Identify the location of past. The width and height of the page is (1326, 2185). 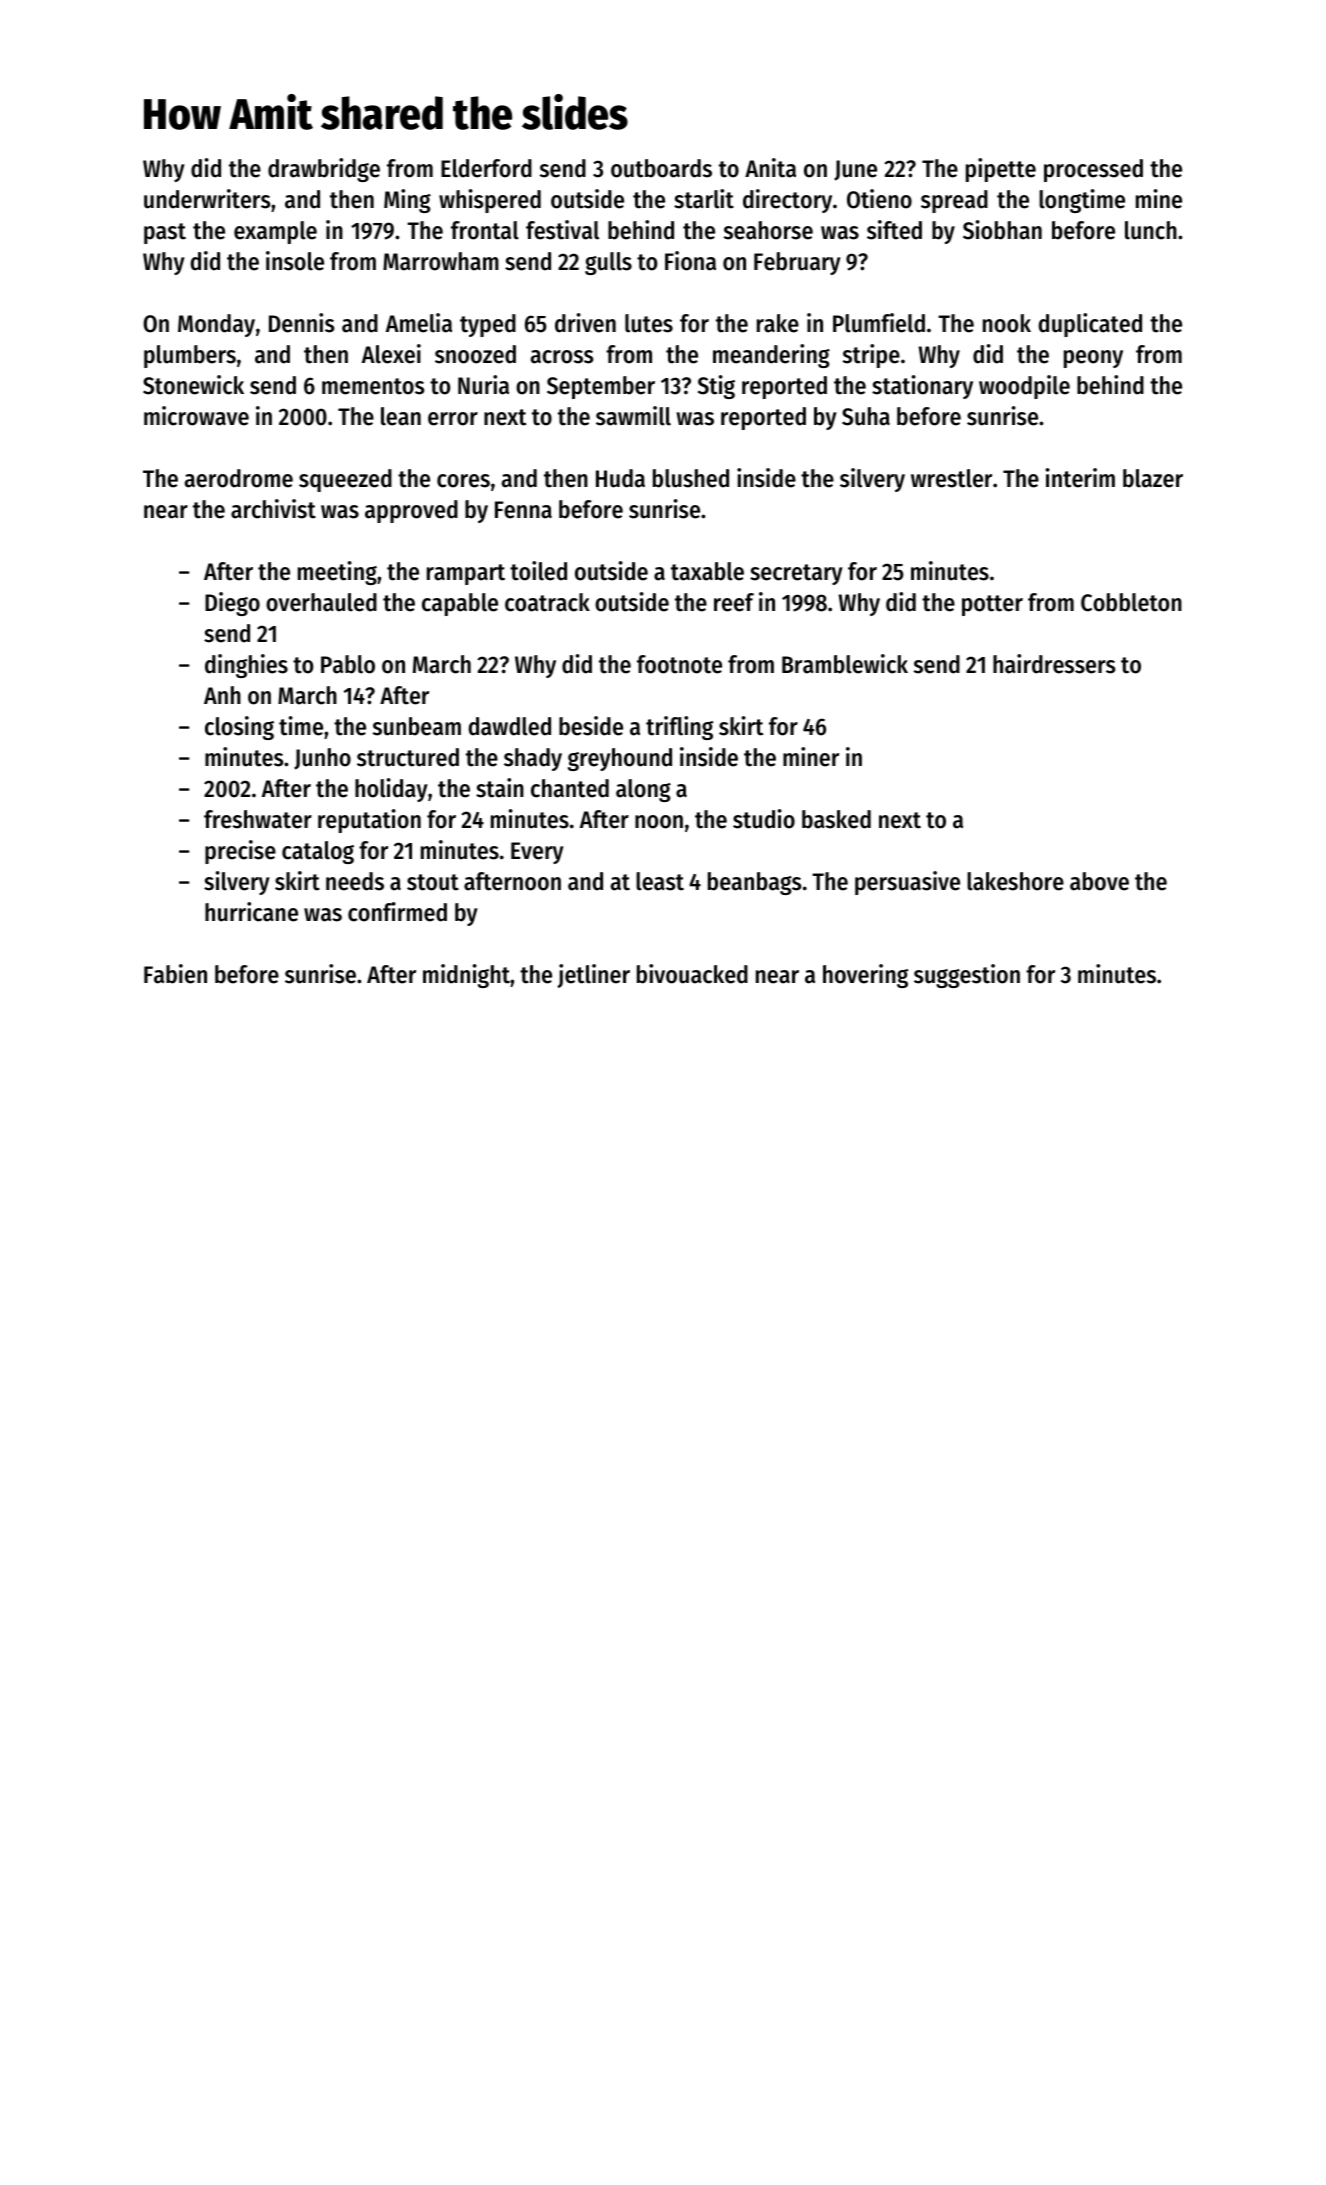
(165, 233).
